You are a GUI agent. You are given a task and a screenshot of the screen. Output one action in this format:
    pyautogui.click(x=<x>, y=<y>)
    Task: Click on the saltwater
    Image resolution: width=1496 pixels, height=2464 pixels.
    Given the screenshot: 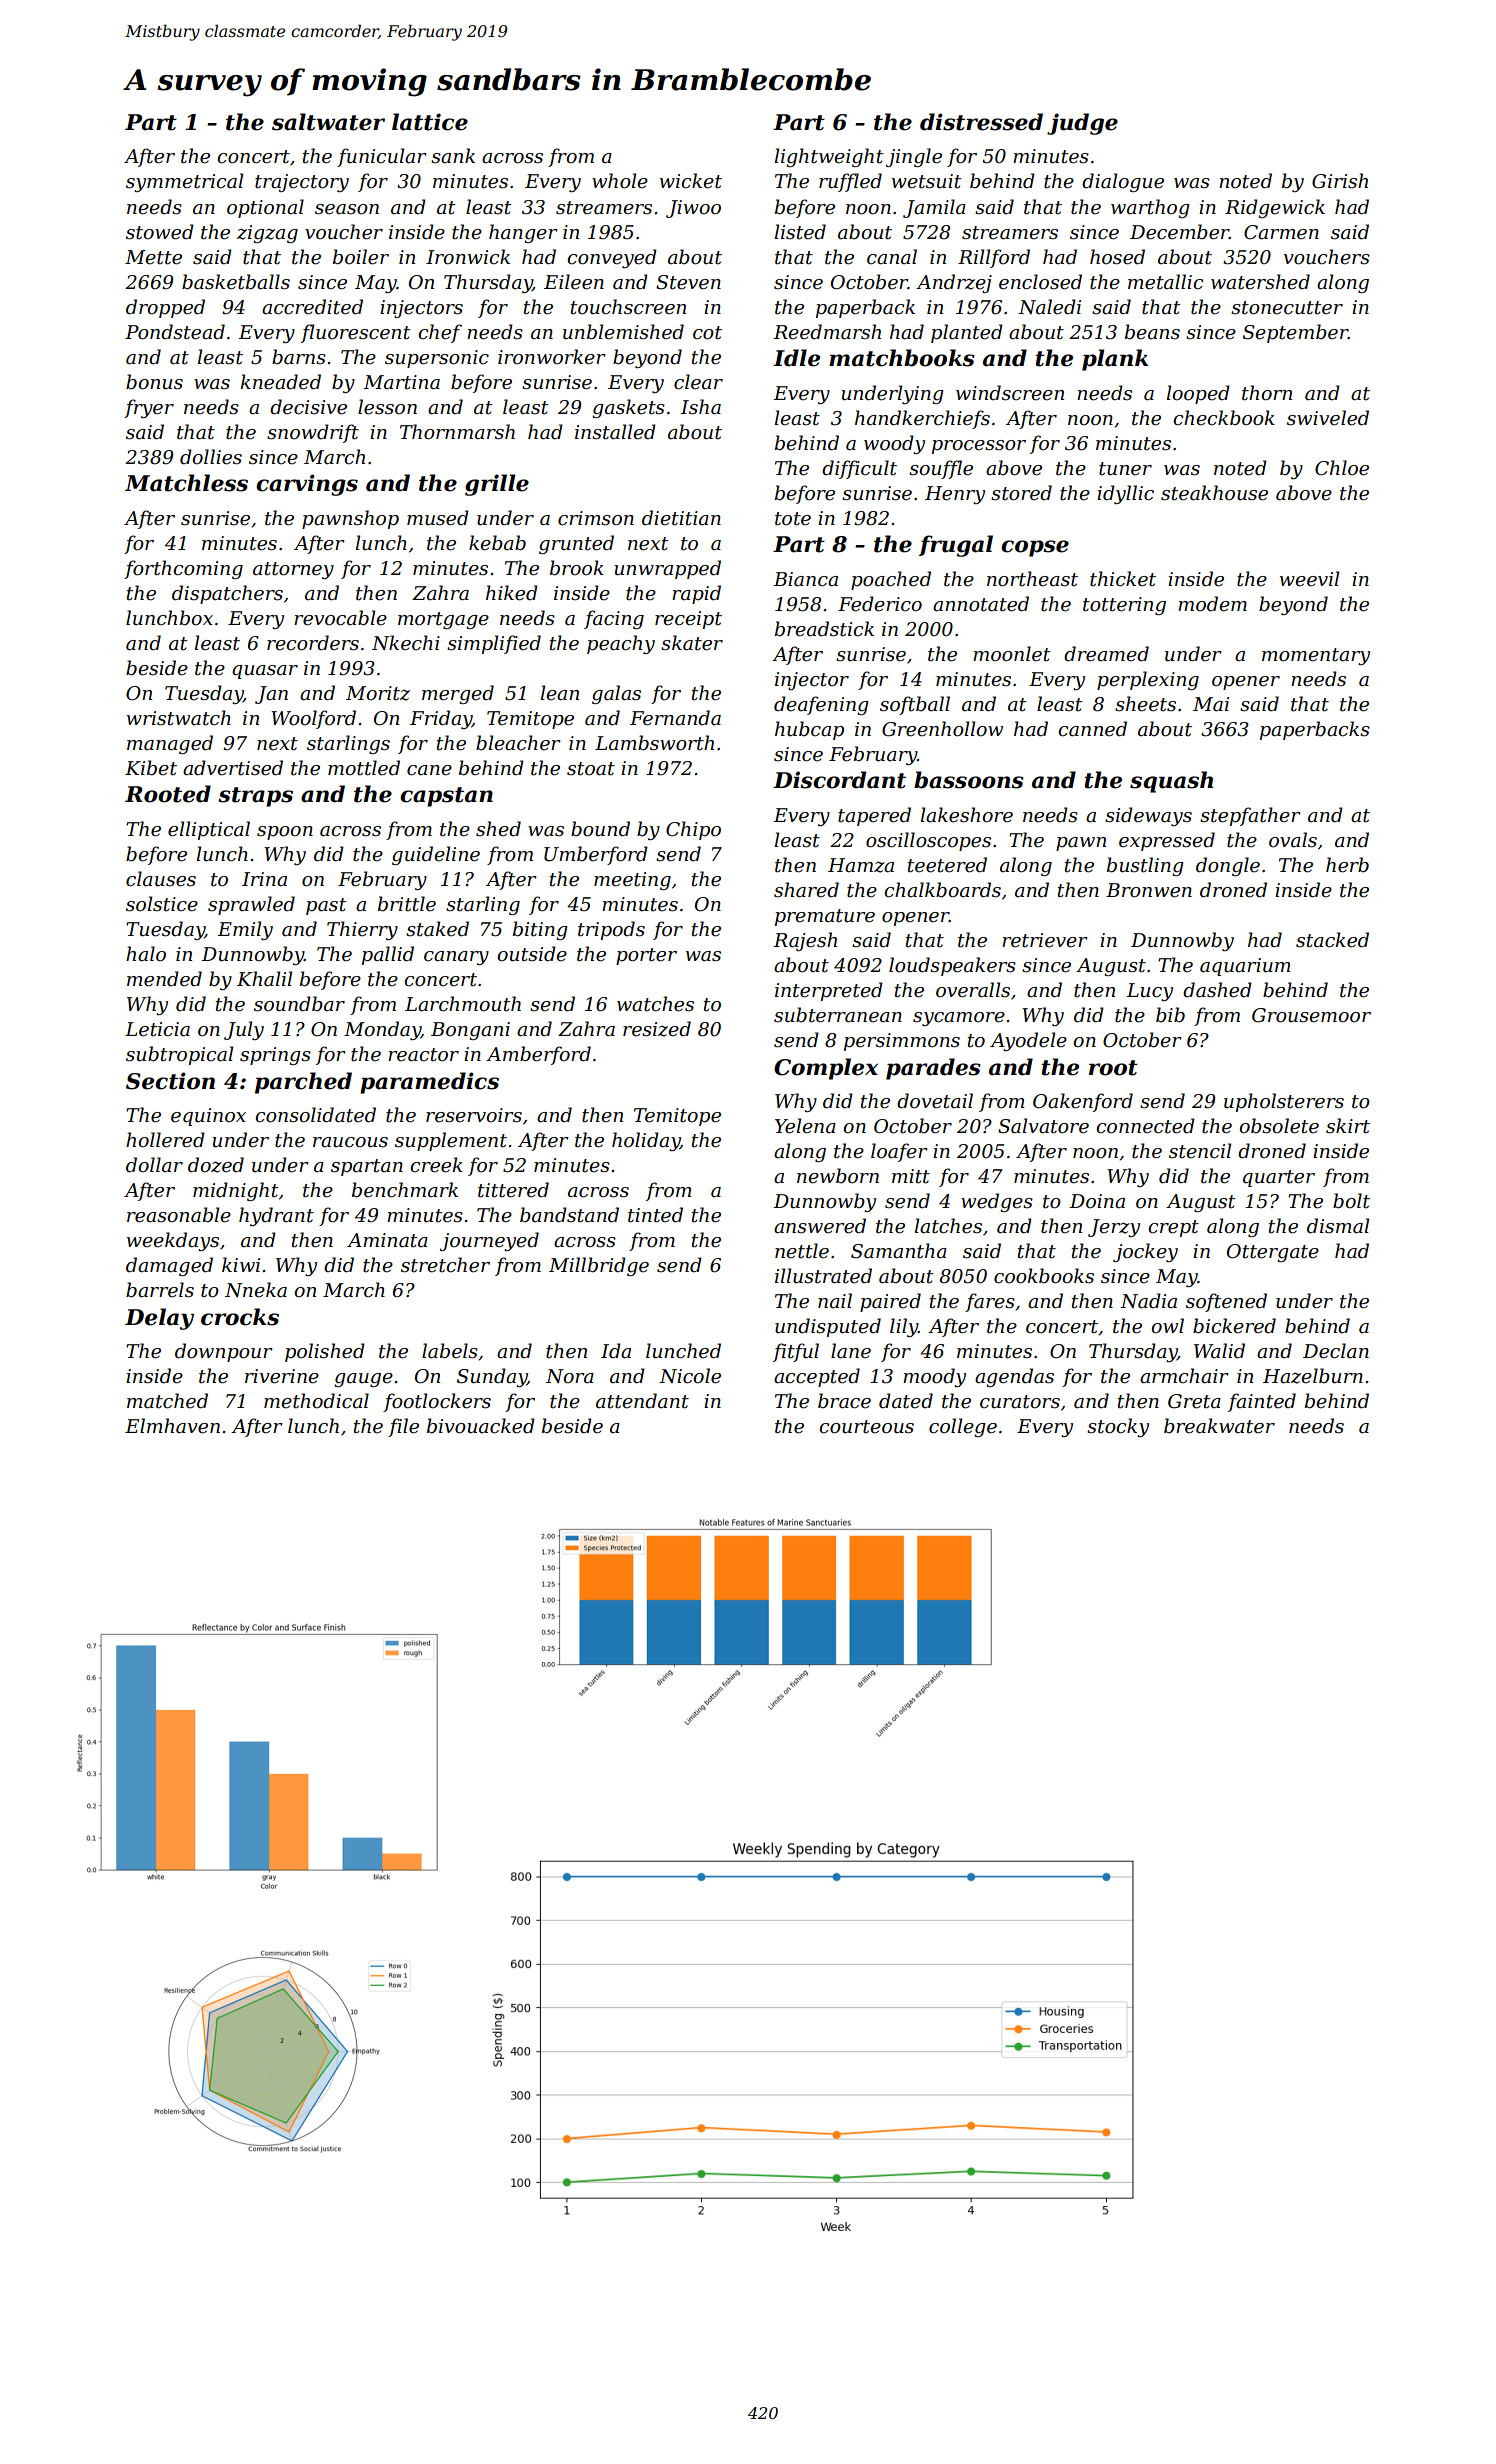 What is the action you would take?
    pyautogui.click(x=328, y=122)
